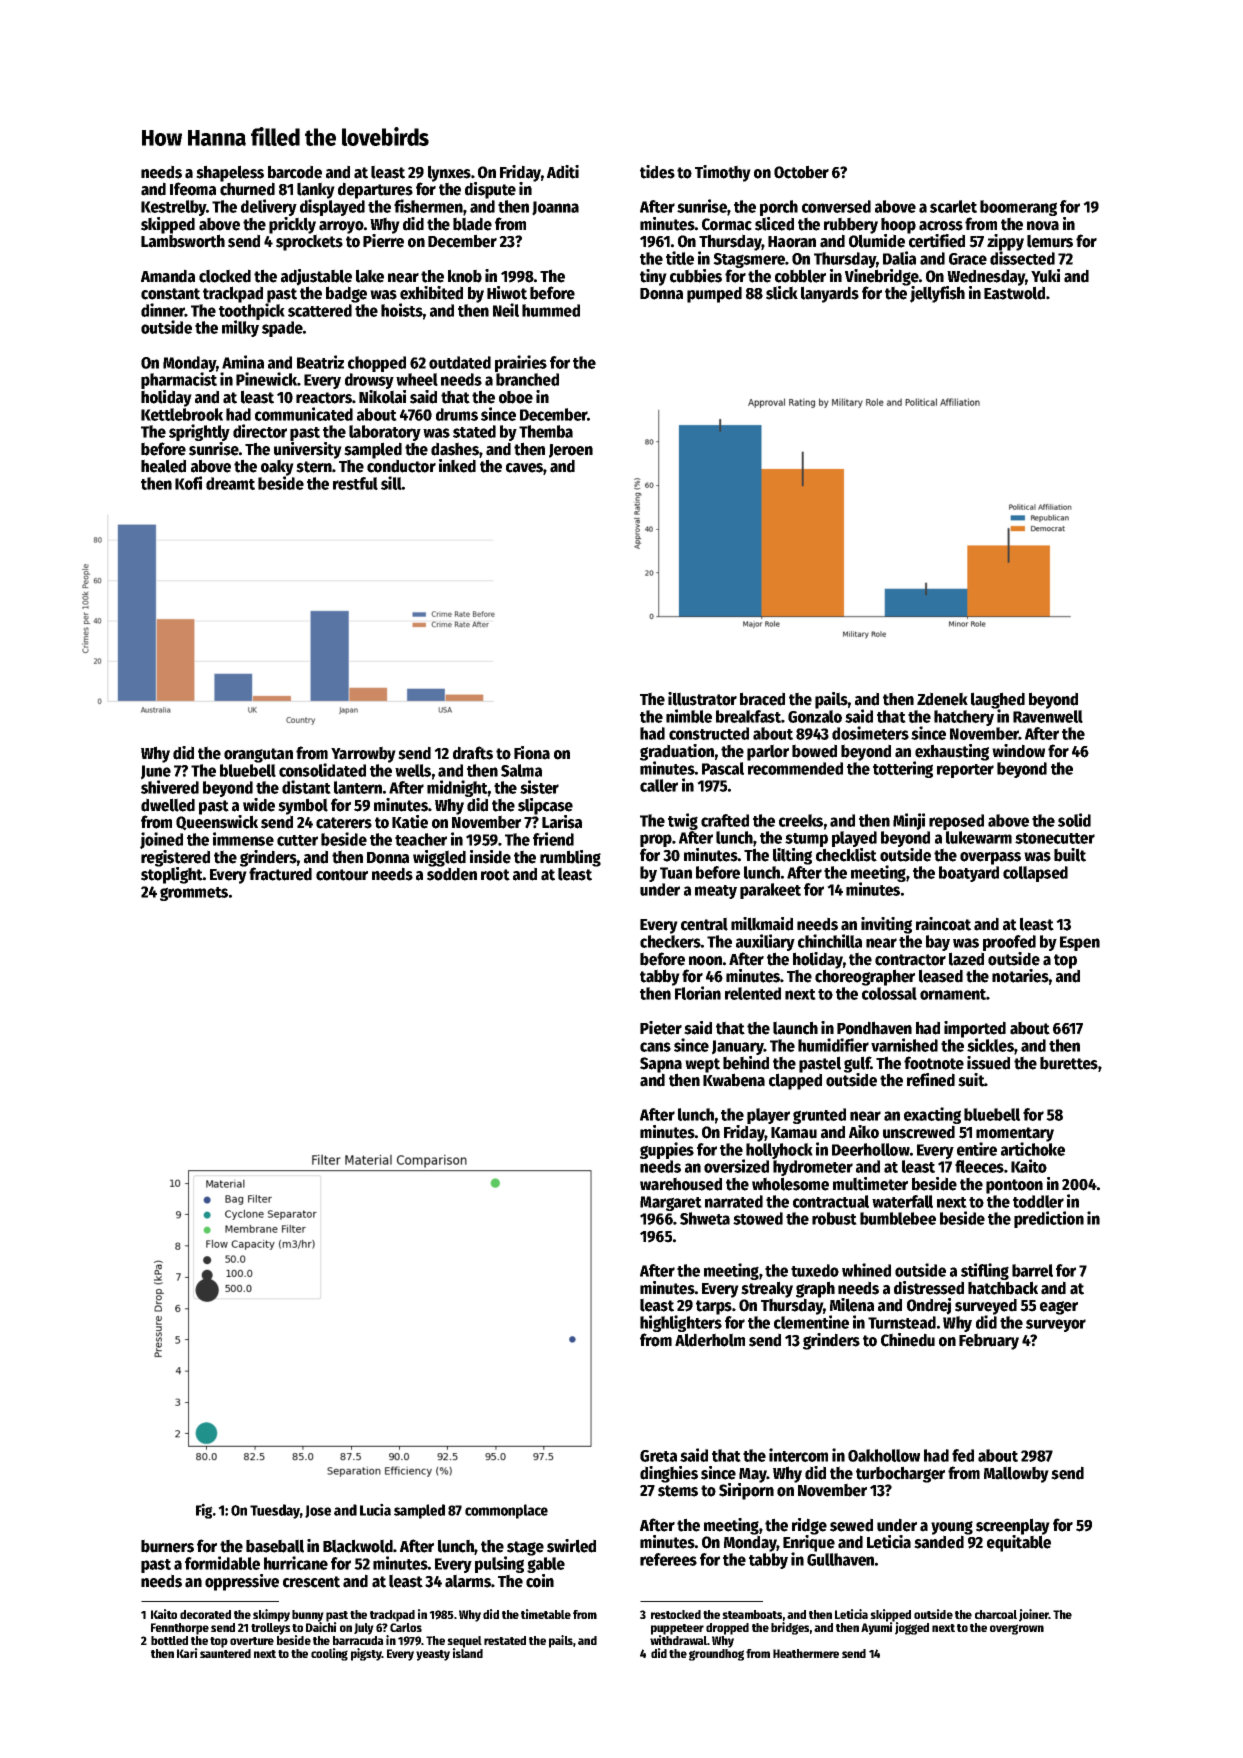 The image size is (1243, 1758). Describe the element at coordinates (661, 1028) in the image. I see `Pieter` at that location.
